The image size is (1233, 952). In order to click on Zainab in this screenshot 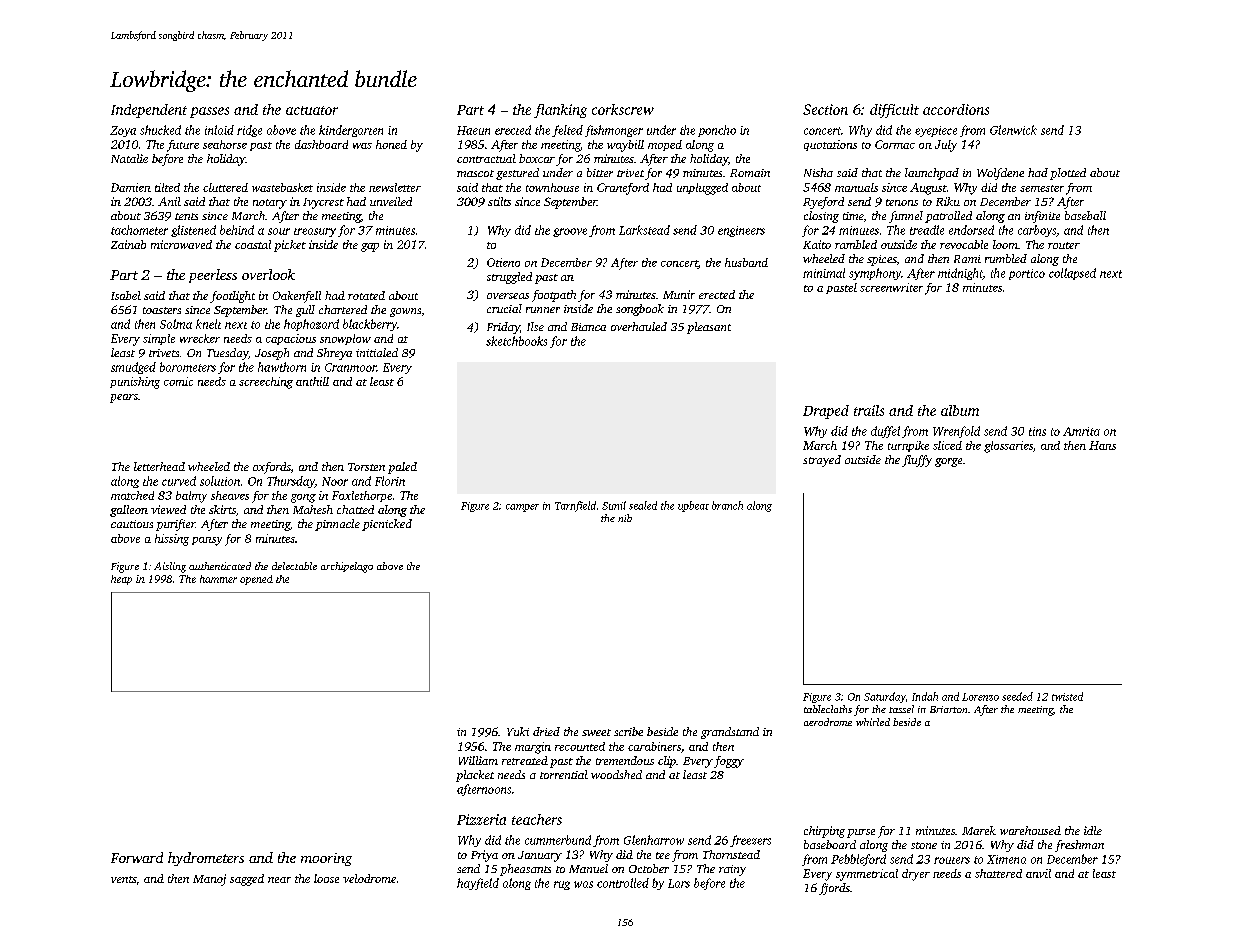, I will do `click(128, 244)`.
